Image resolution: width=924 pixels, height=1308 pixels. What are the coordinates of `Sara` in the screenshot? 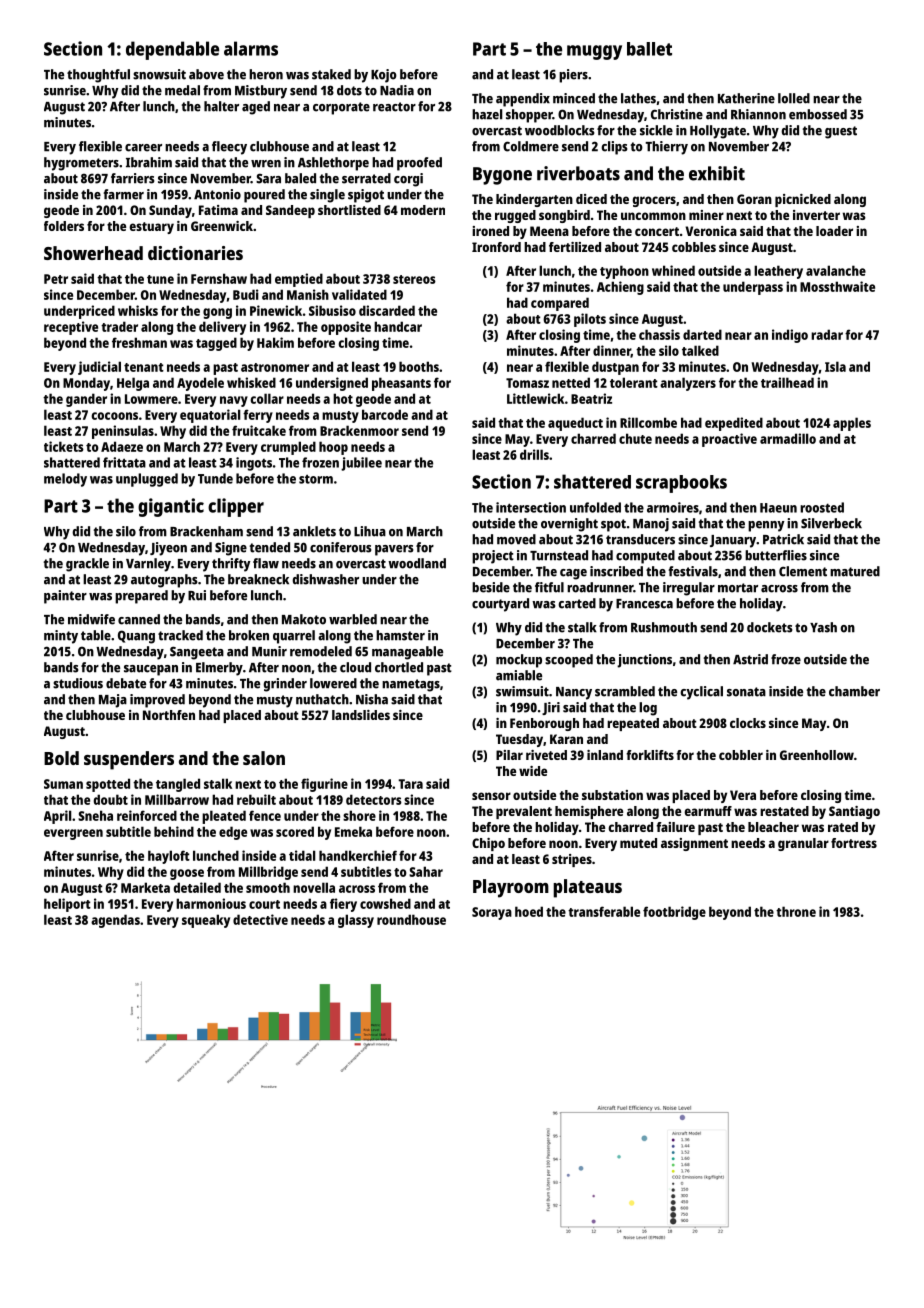 It's located at (268, 178).
